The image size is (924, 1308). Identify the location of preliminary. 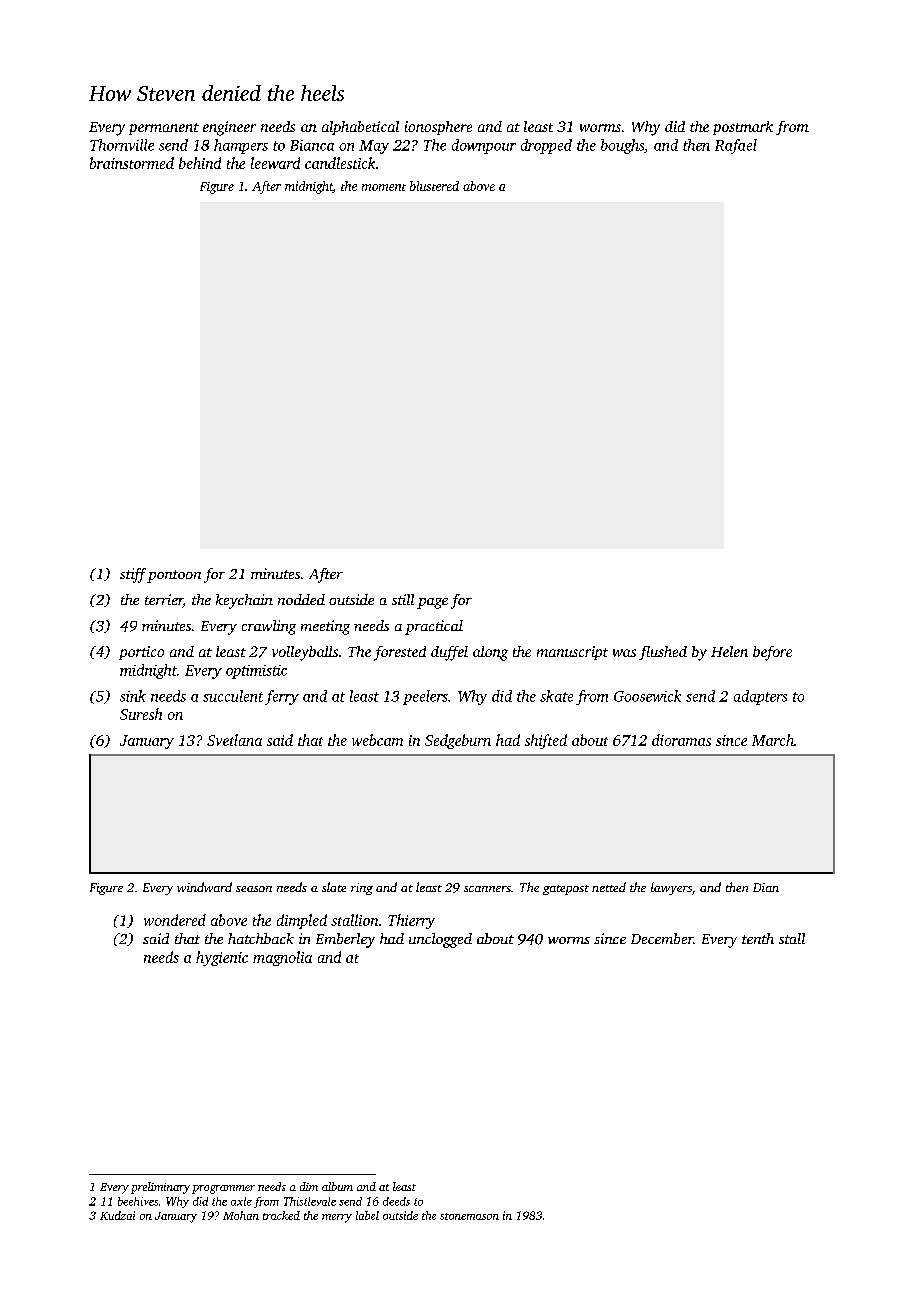
(160, 1188).
